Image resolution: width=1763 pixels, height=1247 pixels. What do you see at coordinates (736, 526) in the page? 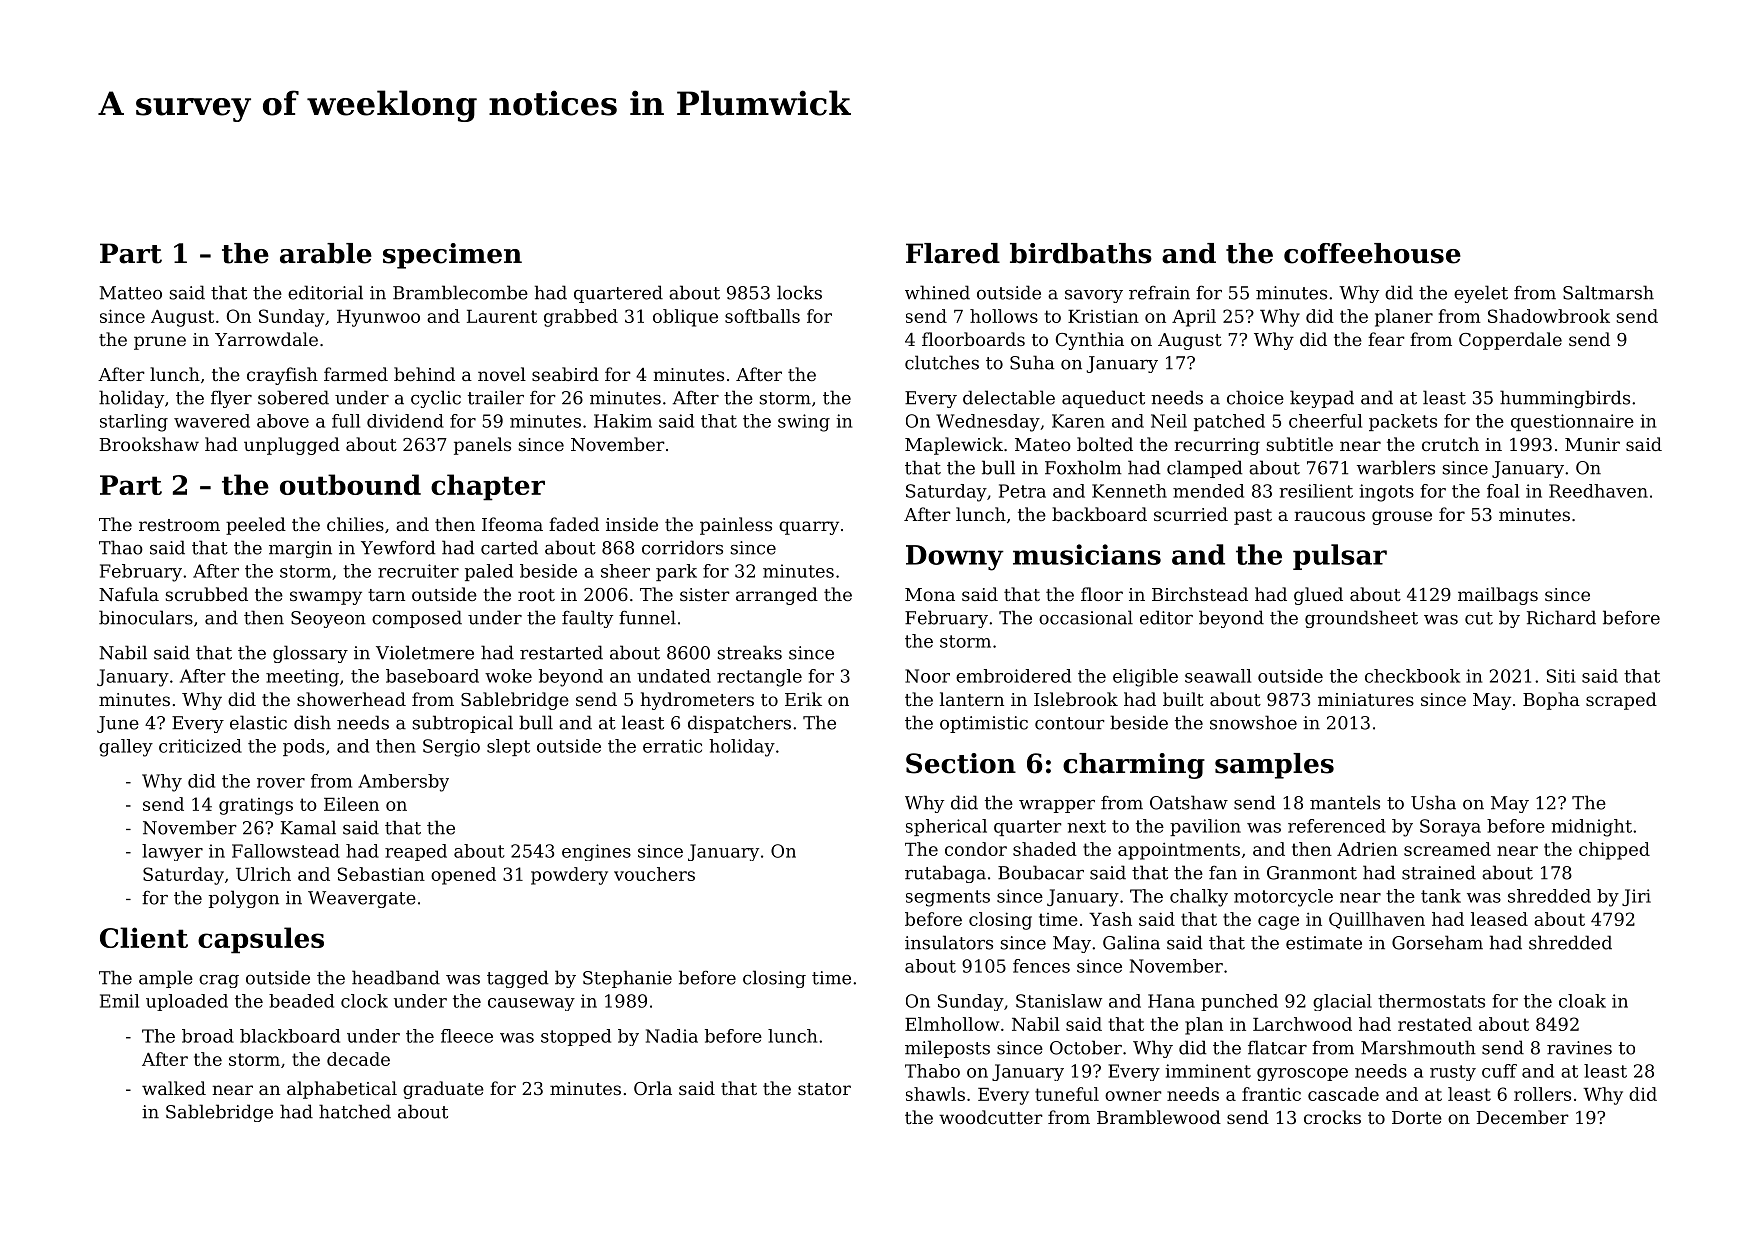
I see `painless` at bounding box center [736, 526].
